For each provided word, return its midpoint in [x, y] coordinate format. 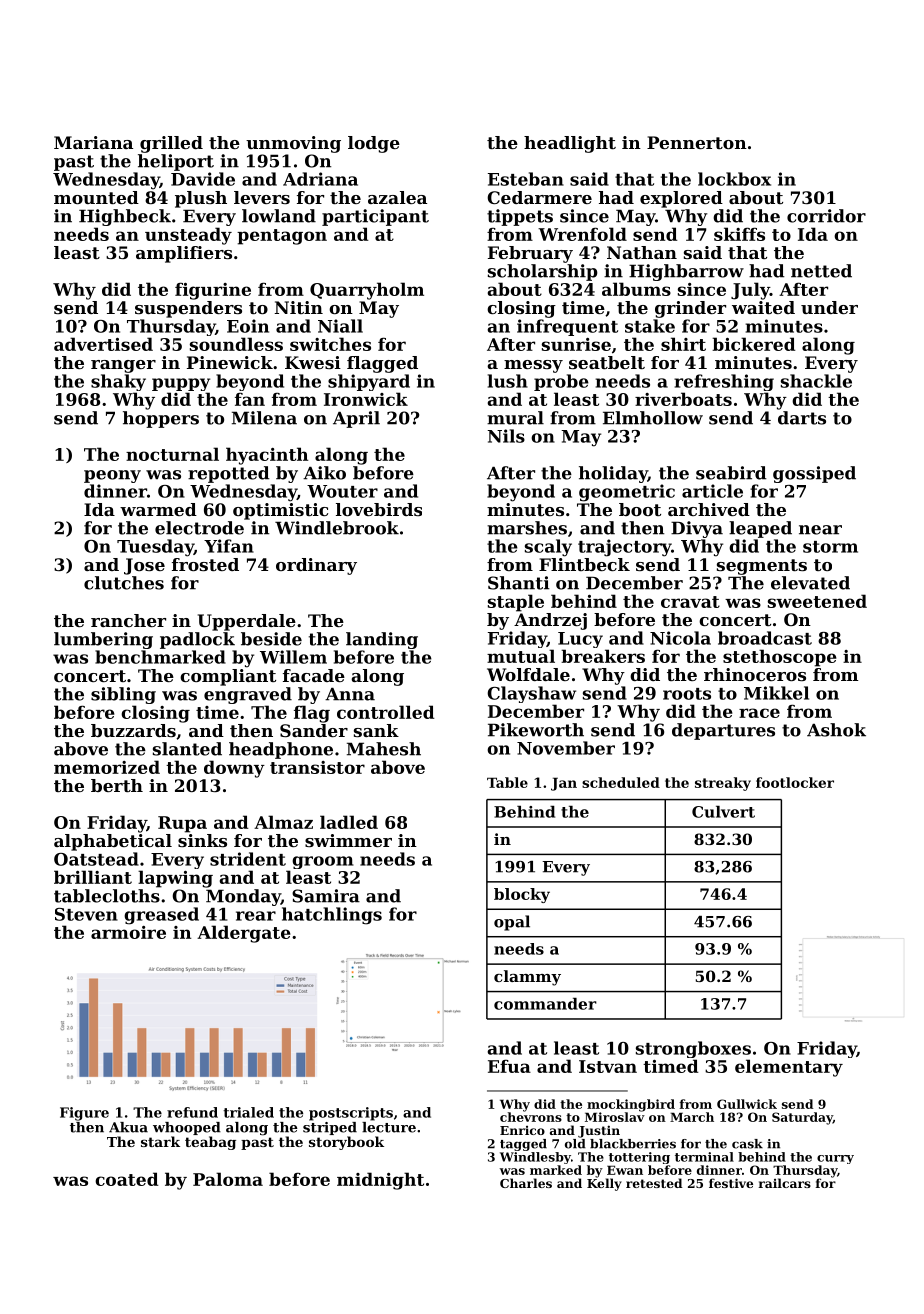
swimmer [348, 840]
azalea [397, 197]
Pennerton [697, 142]
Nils [506, 436]
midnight [380, 1181]
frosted [205, 564]
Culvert [723, 812]
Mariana [93, 142]
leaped [760, 529]
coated [126, 1179]
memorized [107, 767]
